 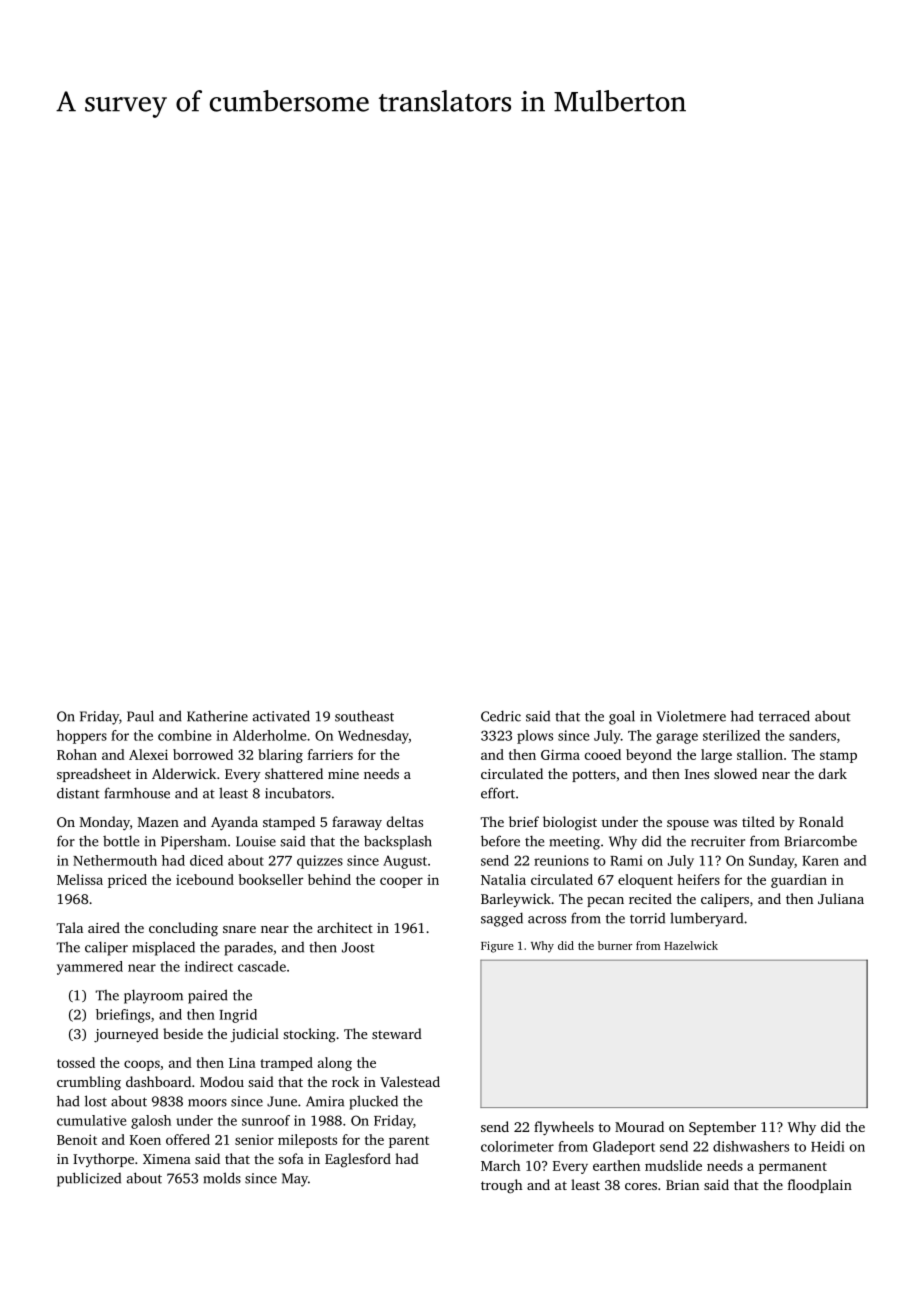 What do you see at coordinates (497, 947) in the screenshot?
I see `Figure` at bounding box center [497, 947].
